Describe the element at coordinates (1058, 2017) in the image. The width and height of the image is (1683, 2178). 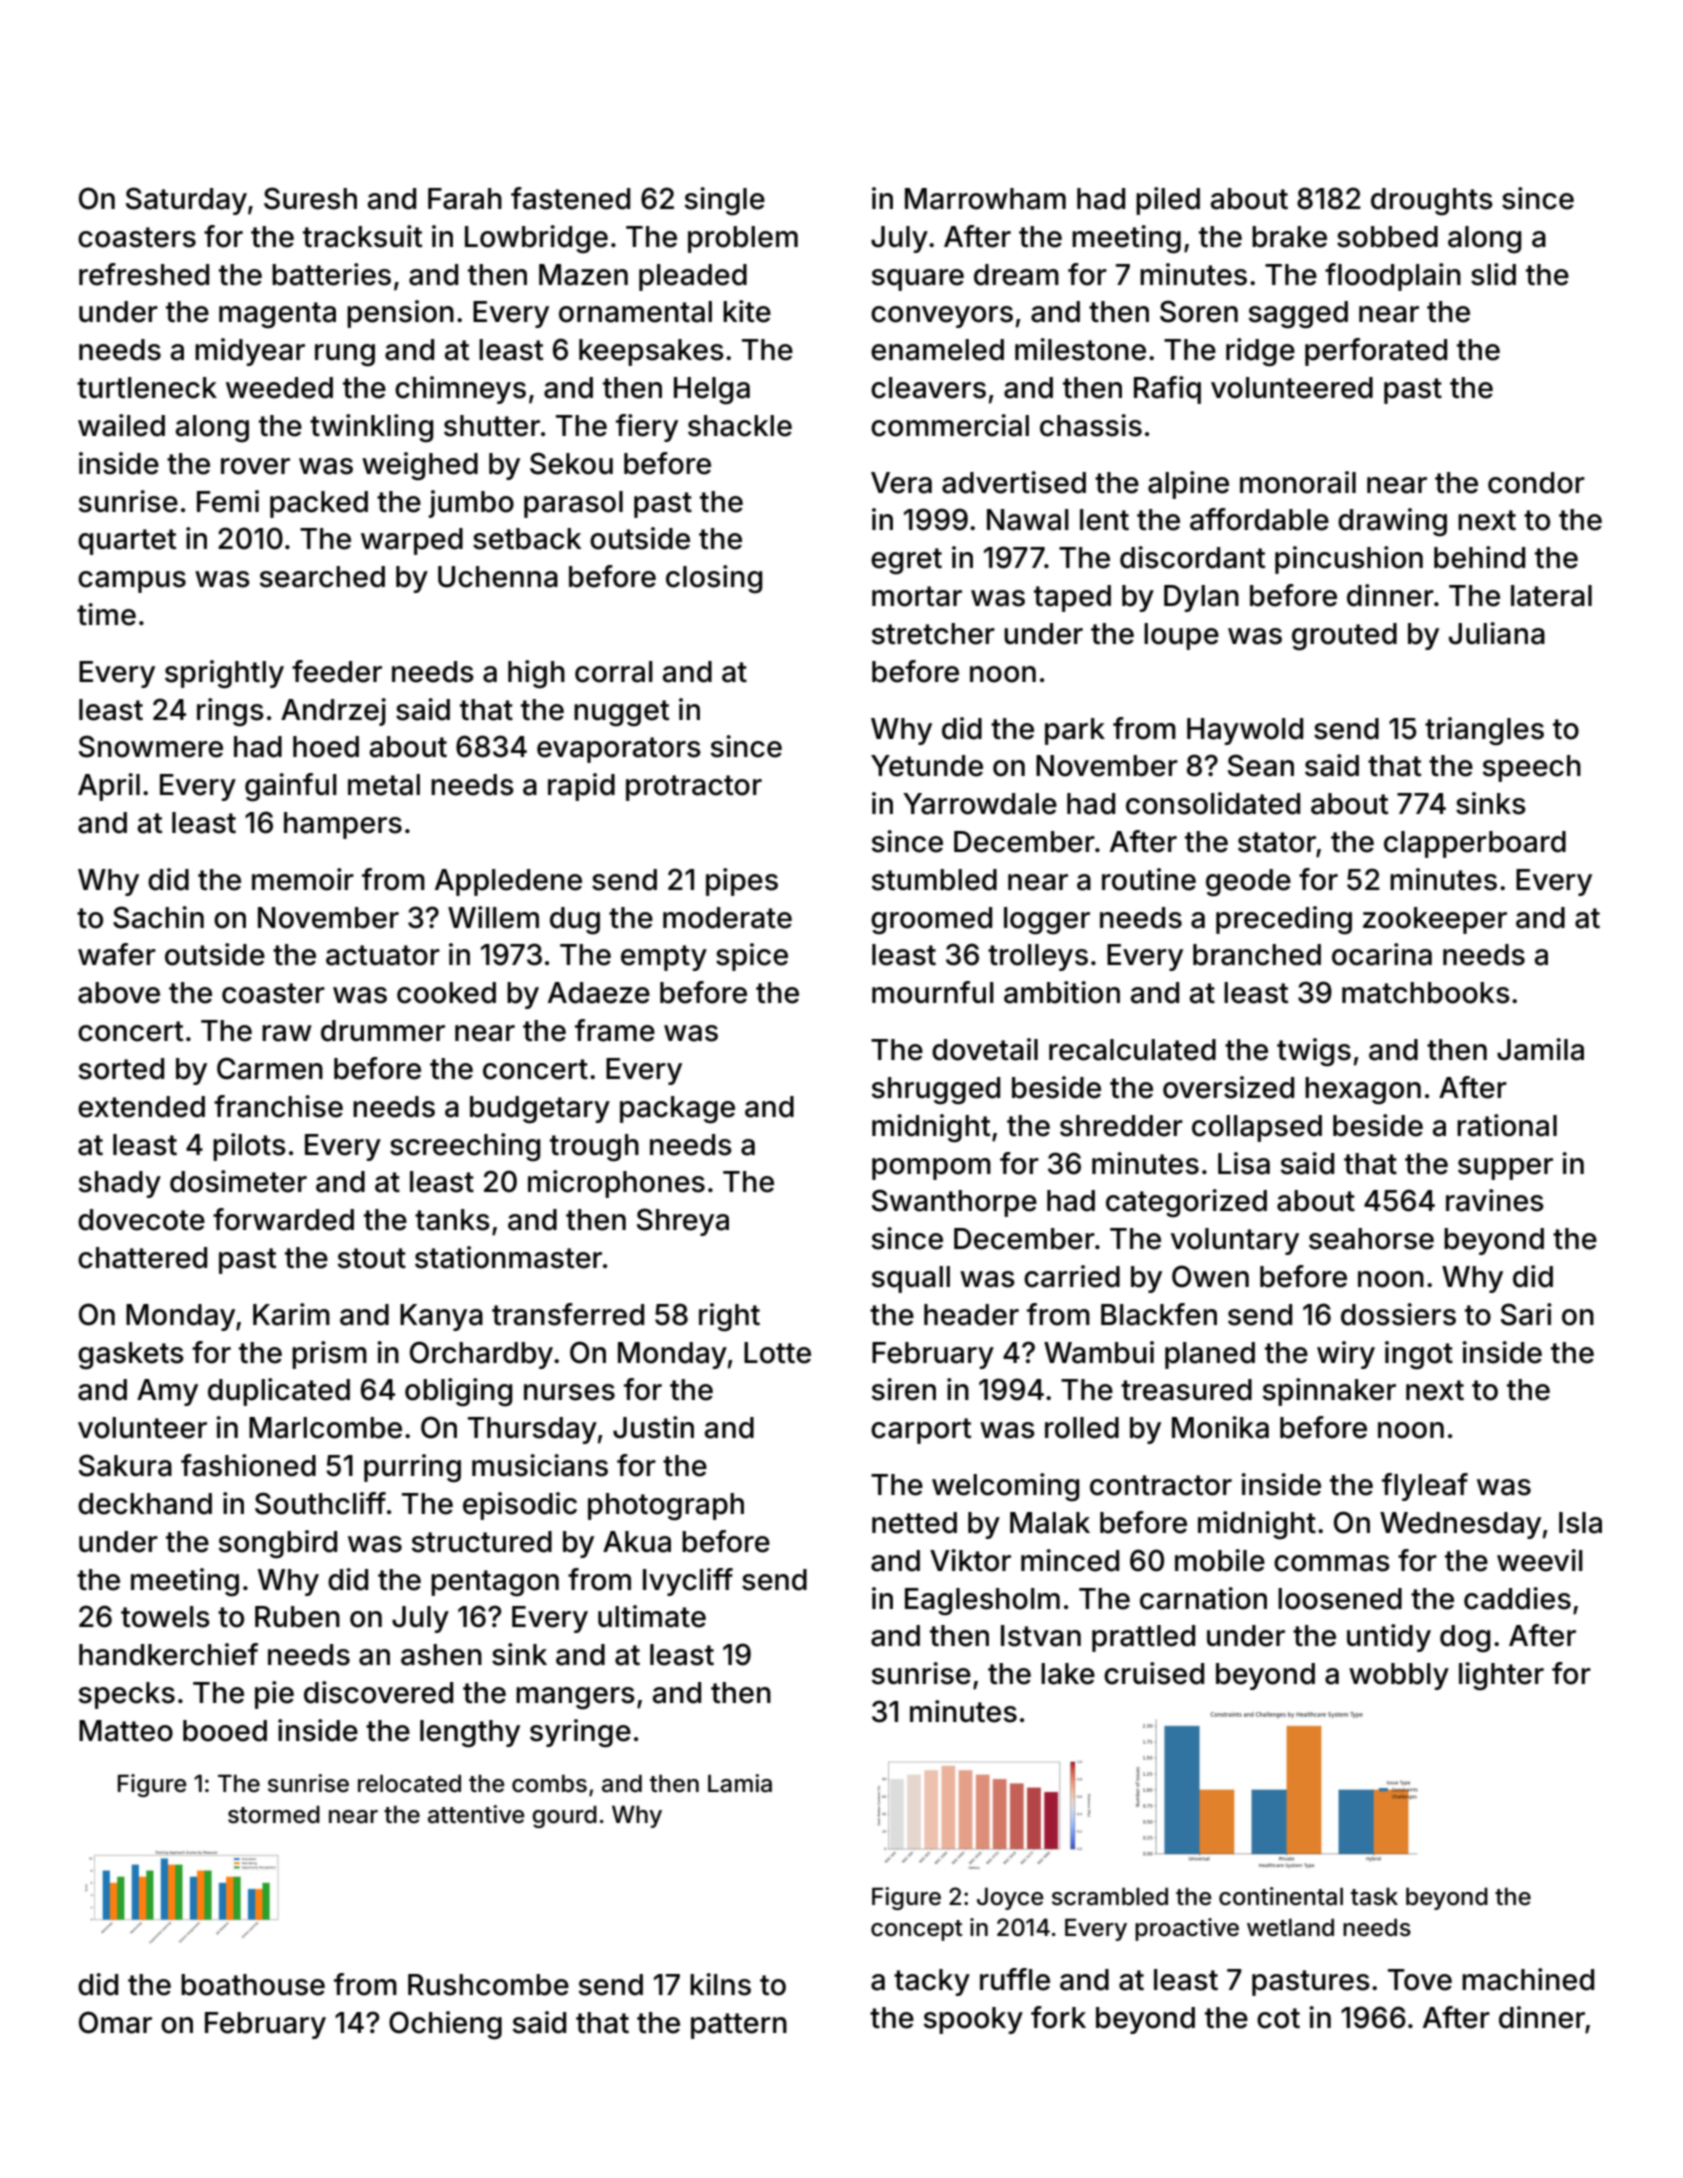
I see `fork` at that location.
